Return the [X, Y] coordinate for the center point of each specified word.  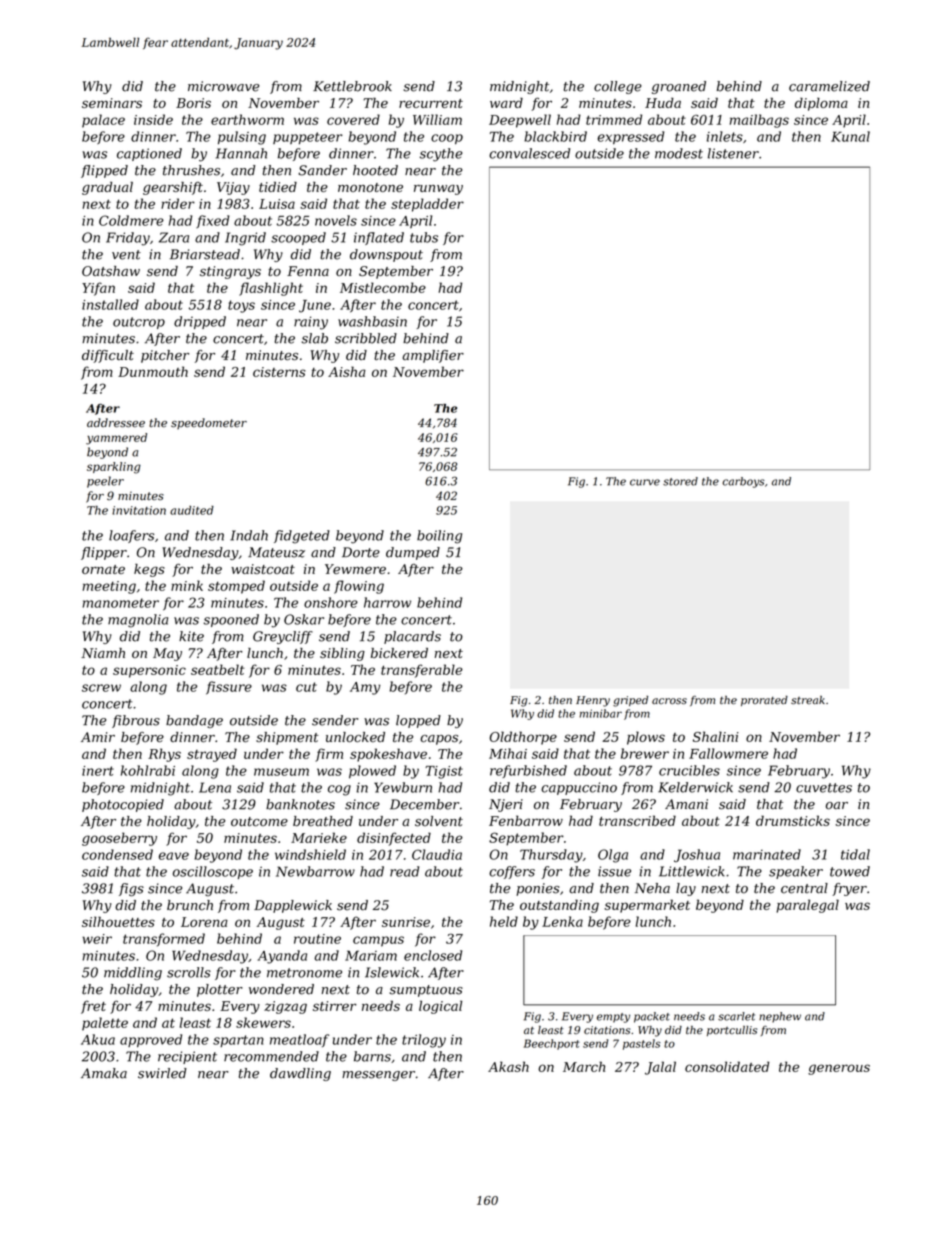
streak [808, 700]
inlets [725, 136]
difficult [108, 356]
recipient [187, 1057]
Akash [508, 1066]
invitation [139, 510]
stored [680, 481]
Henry [593, 701]
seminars [112, 103]
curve [645, 482]
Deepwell [520, 121]
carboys [743, 482]
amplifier [433, 356]
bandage [194, 721]
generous [839, 1069]
